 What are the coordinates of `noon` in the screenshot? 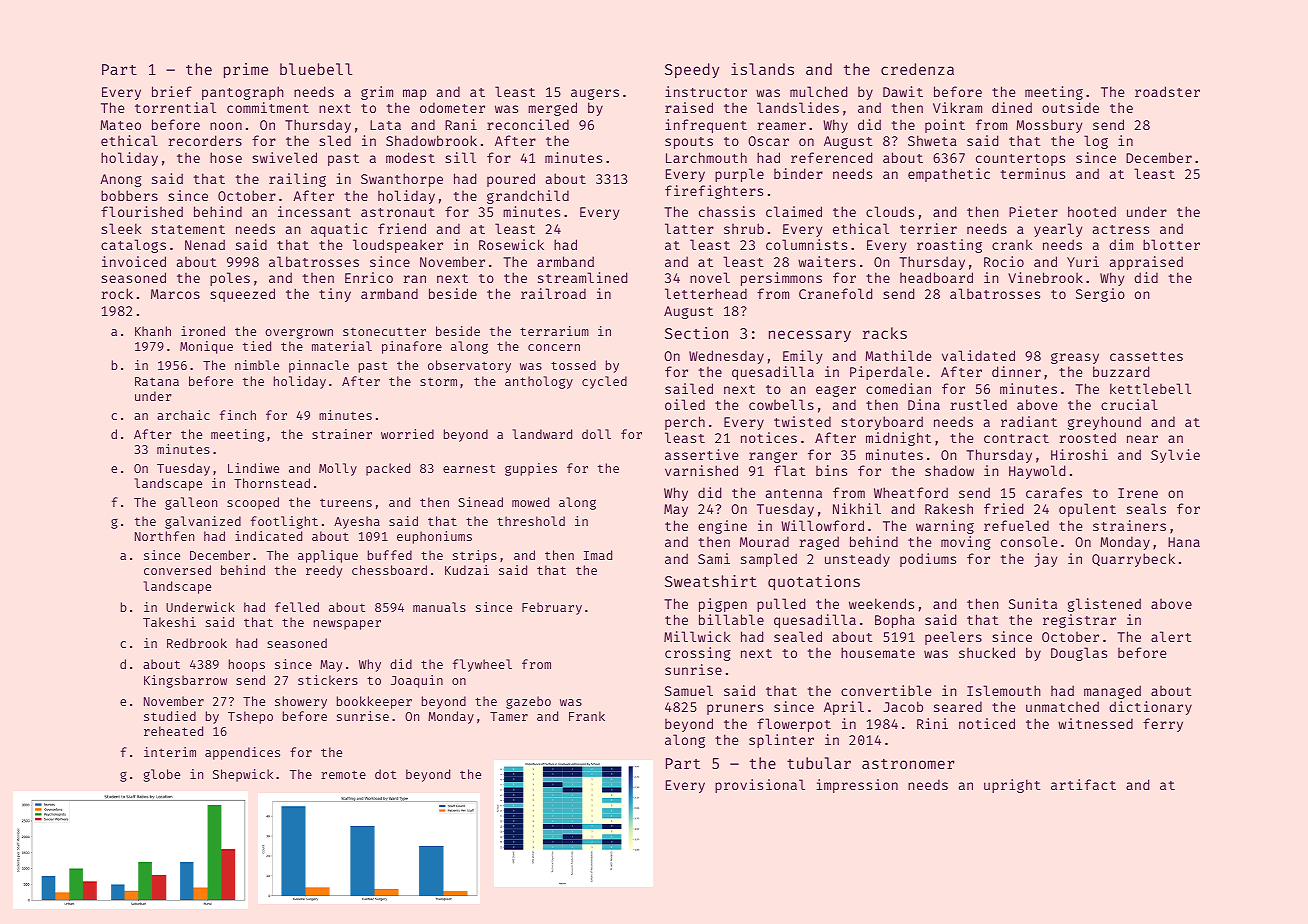 It's located at (226, 126).
